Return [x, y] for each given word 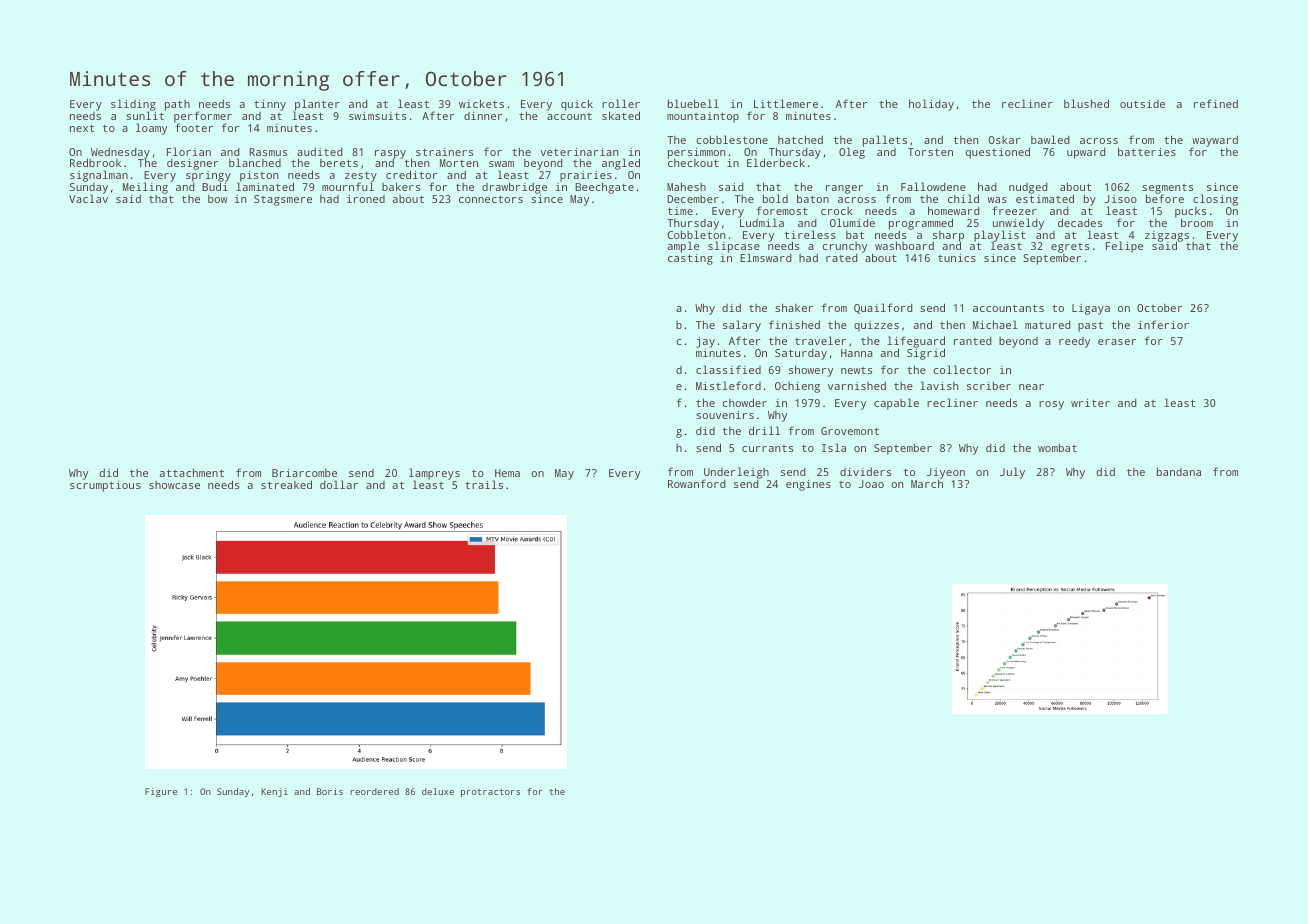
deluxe [438, 791]
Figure [161, 792]
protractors [490, 793]
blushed [1086, 103]
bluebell [693, 103]
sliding [133, 105]
